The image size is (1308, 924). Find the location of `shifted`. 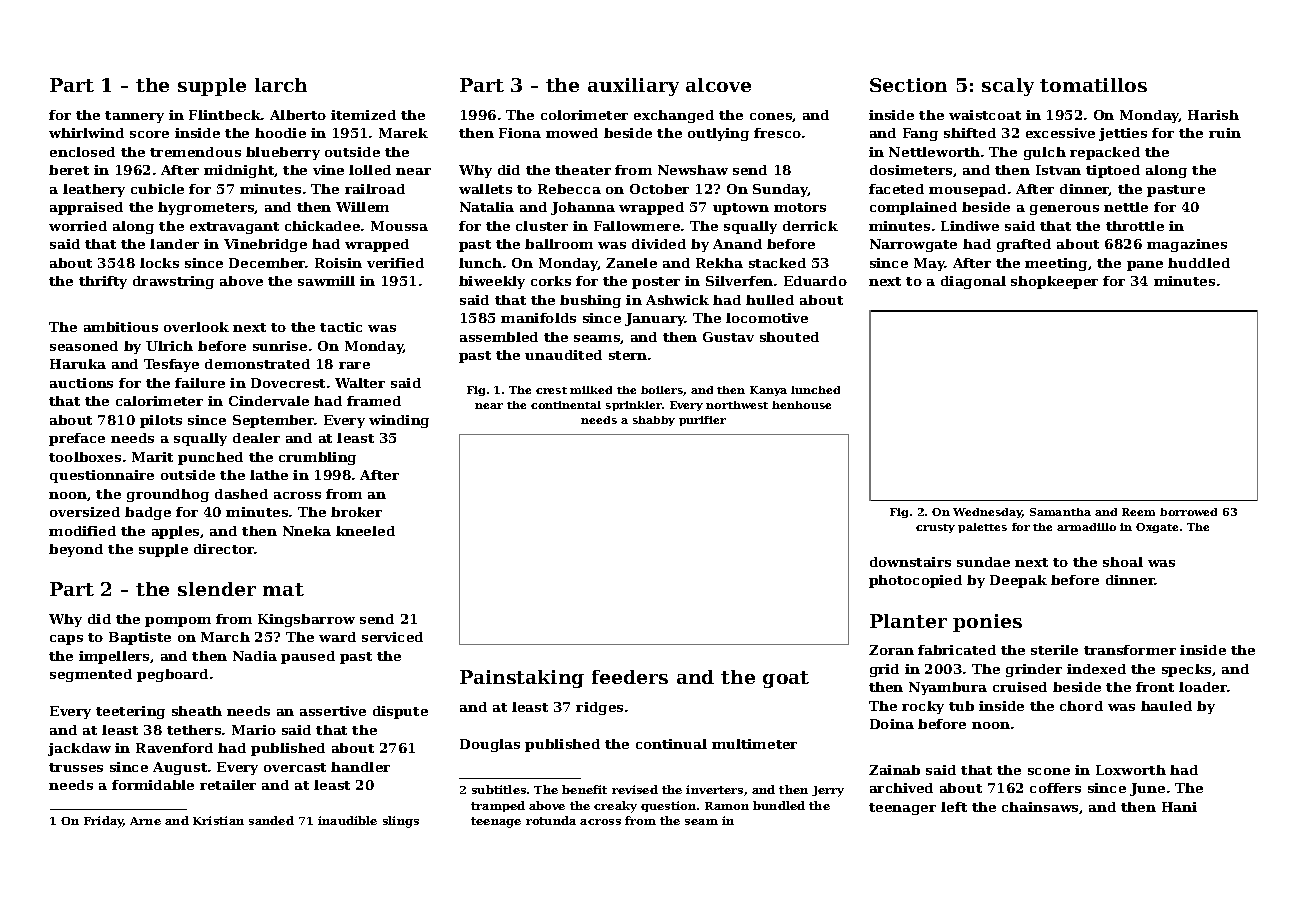

shifted is located at coordinates (970, 133).
